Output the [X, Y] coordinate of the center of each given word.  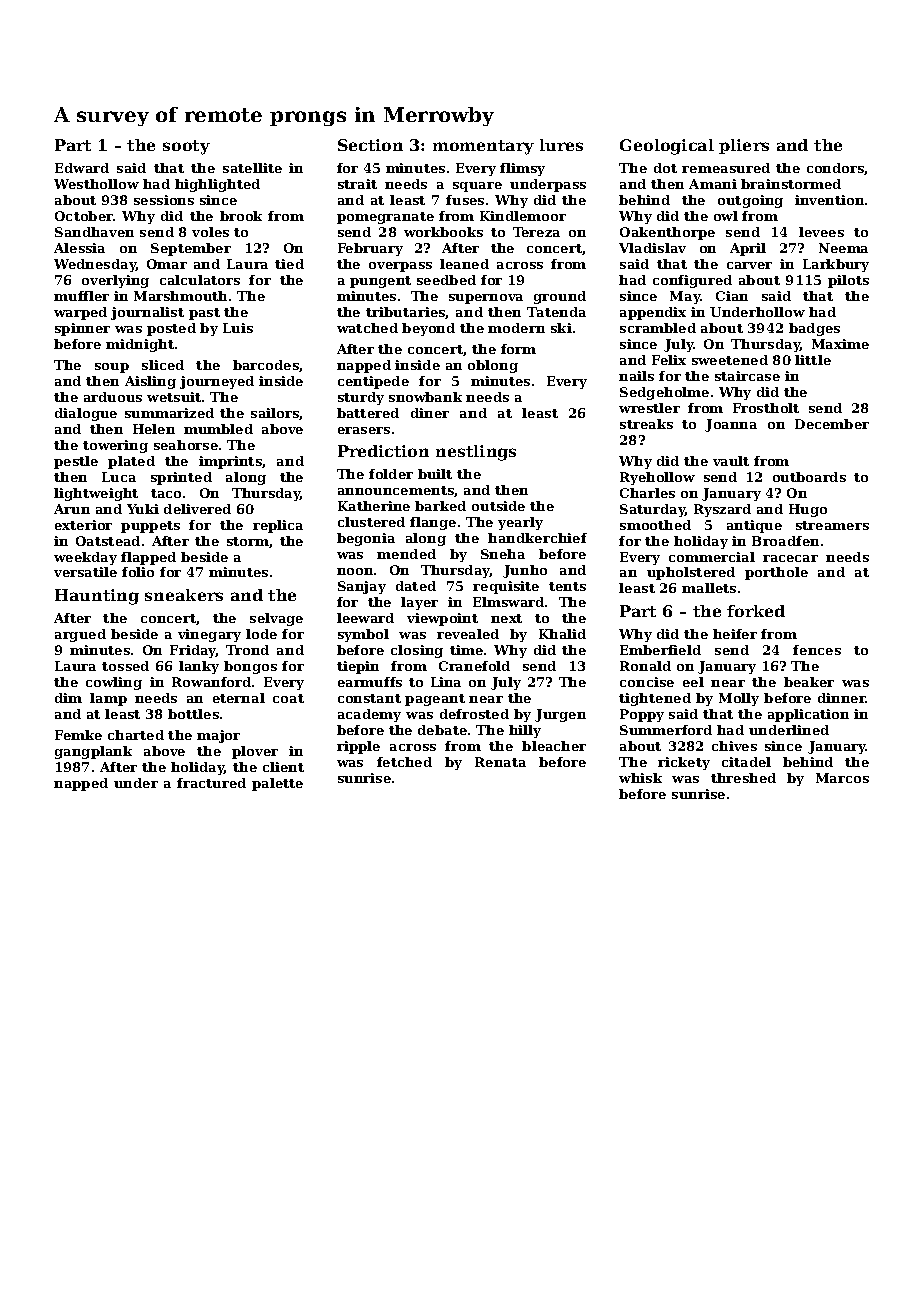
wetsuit [174, 397]
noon [355, 571]
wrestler [649, 408]
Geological [667, 147]
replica [278, 526]
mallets [709, 588]
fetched [404, 762]
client [283, 767]
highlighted [217, 185]
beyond [428, 329]
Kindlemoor [523, 216]
